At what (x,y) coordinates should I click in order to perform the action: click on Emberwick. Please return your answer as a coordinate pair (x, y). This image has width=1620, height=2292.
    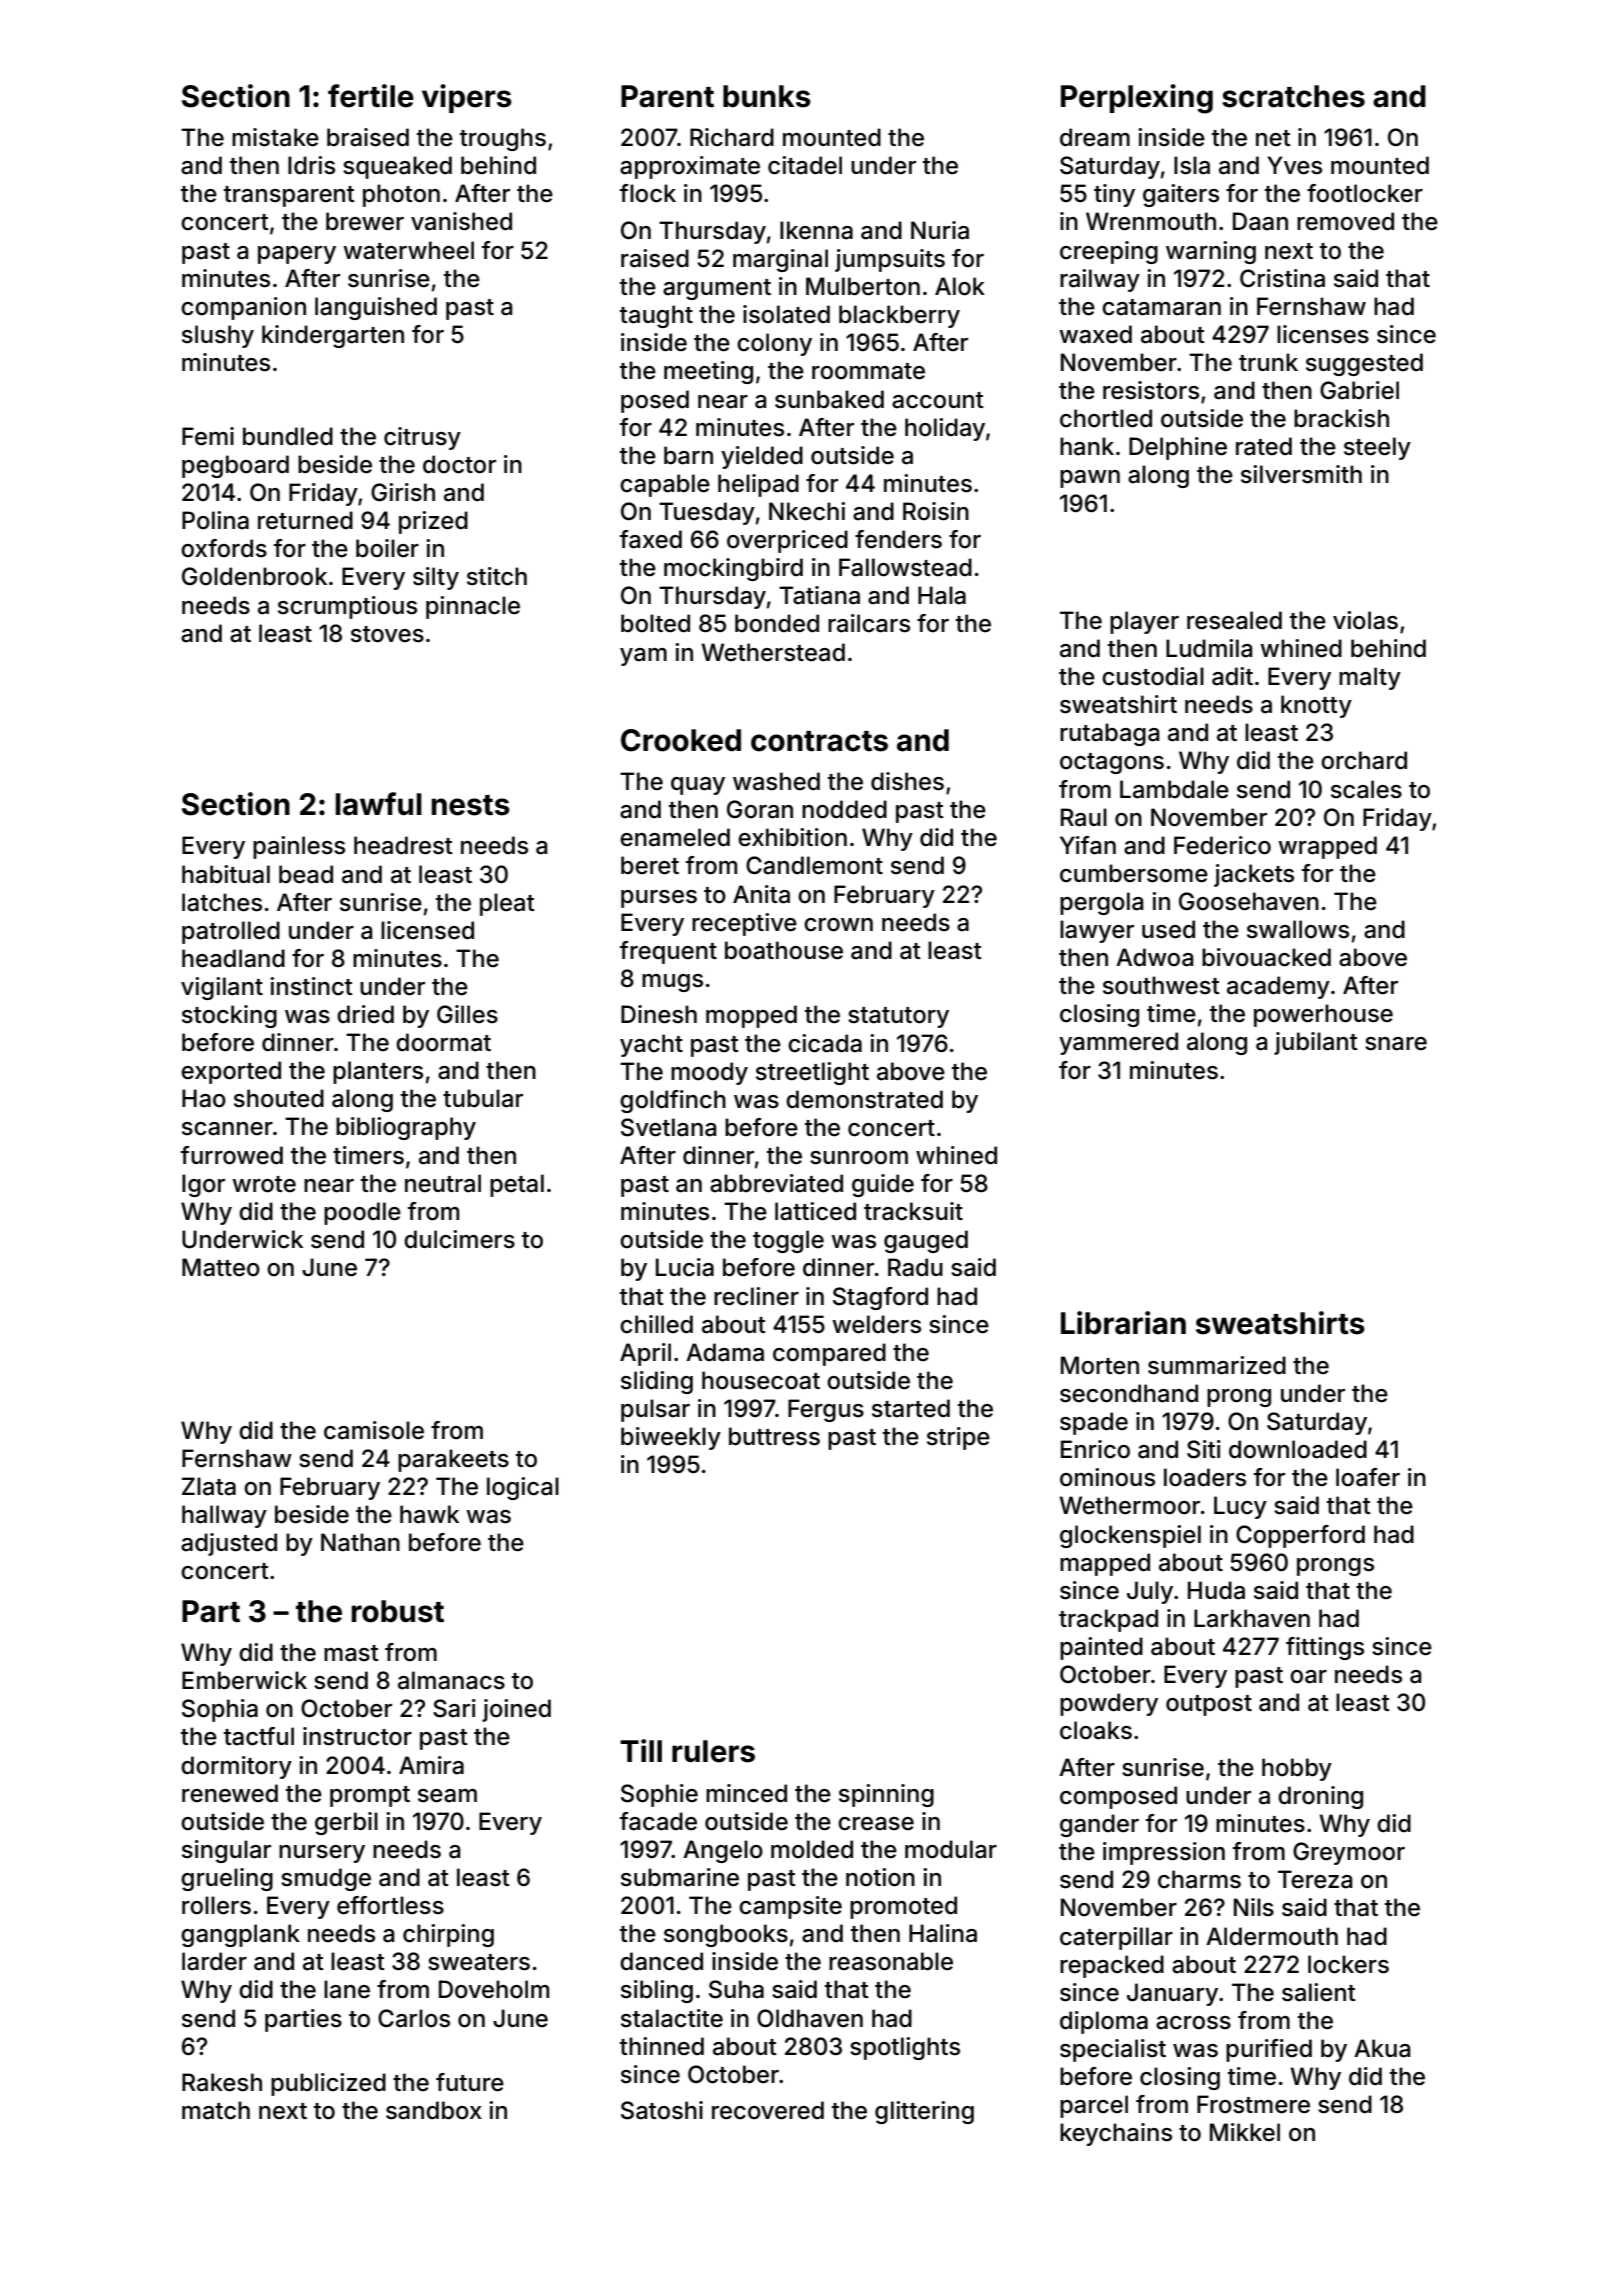
    Looking at the image, I should click on (244, 1680).
